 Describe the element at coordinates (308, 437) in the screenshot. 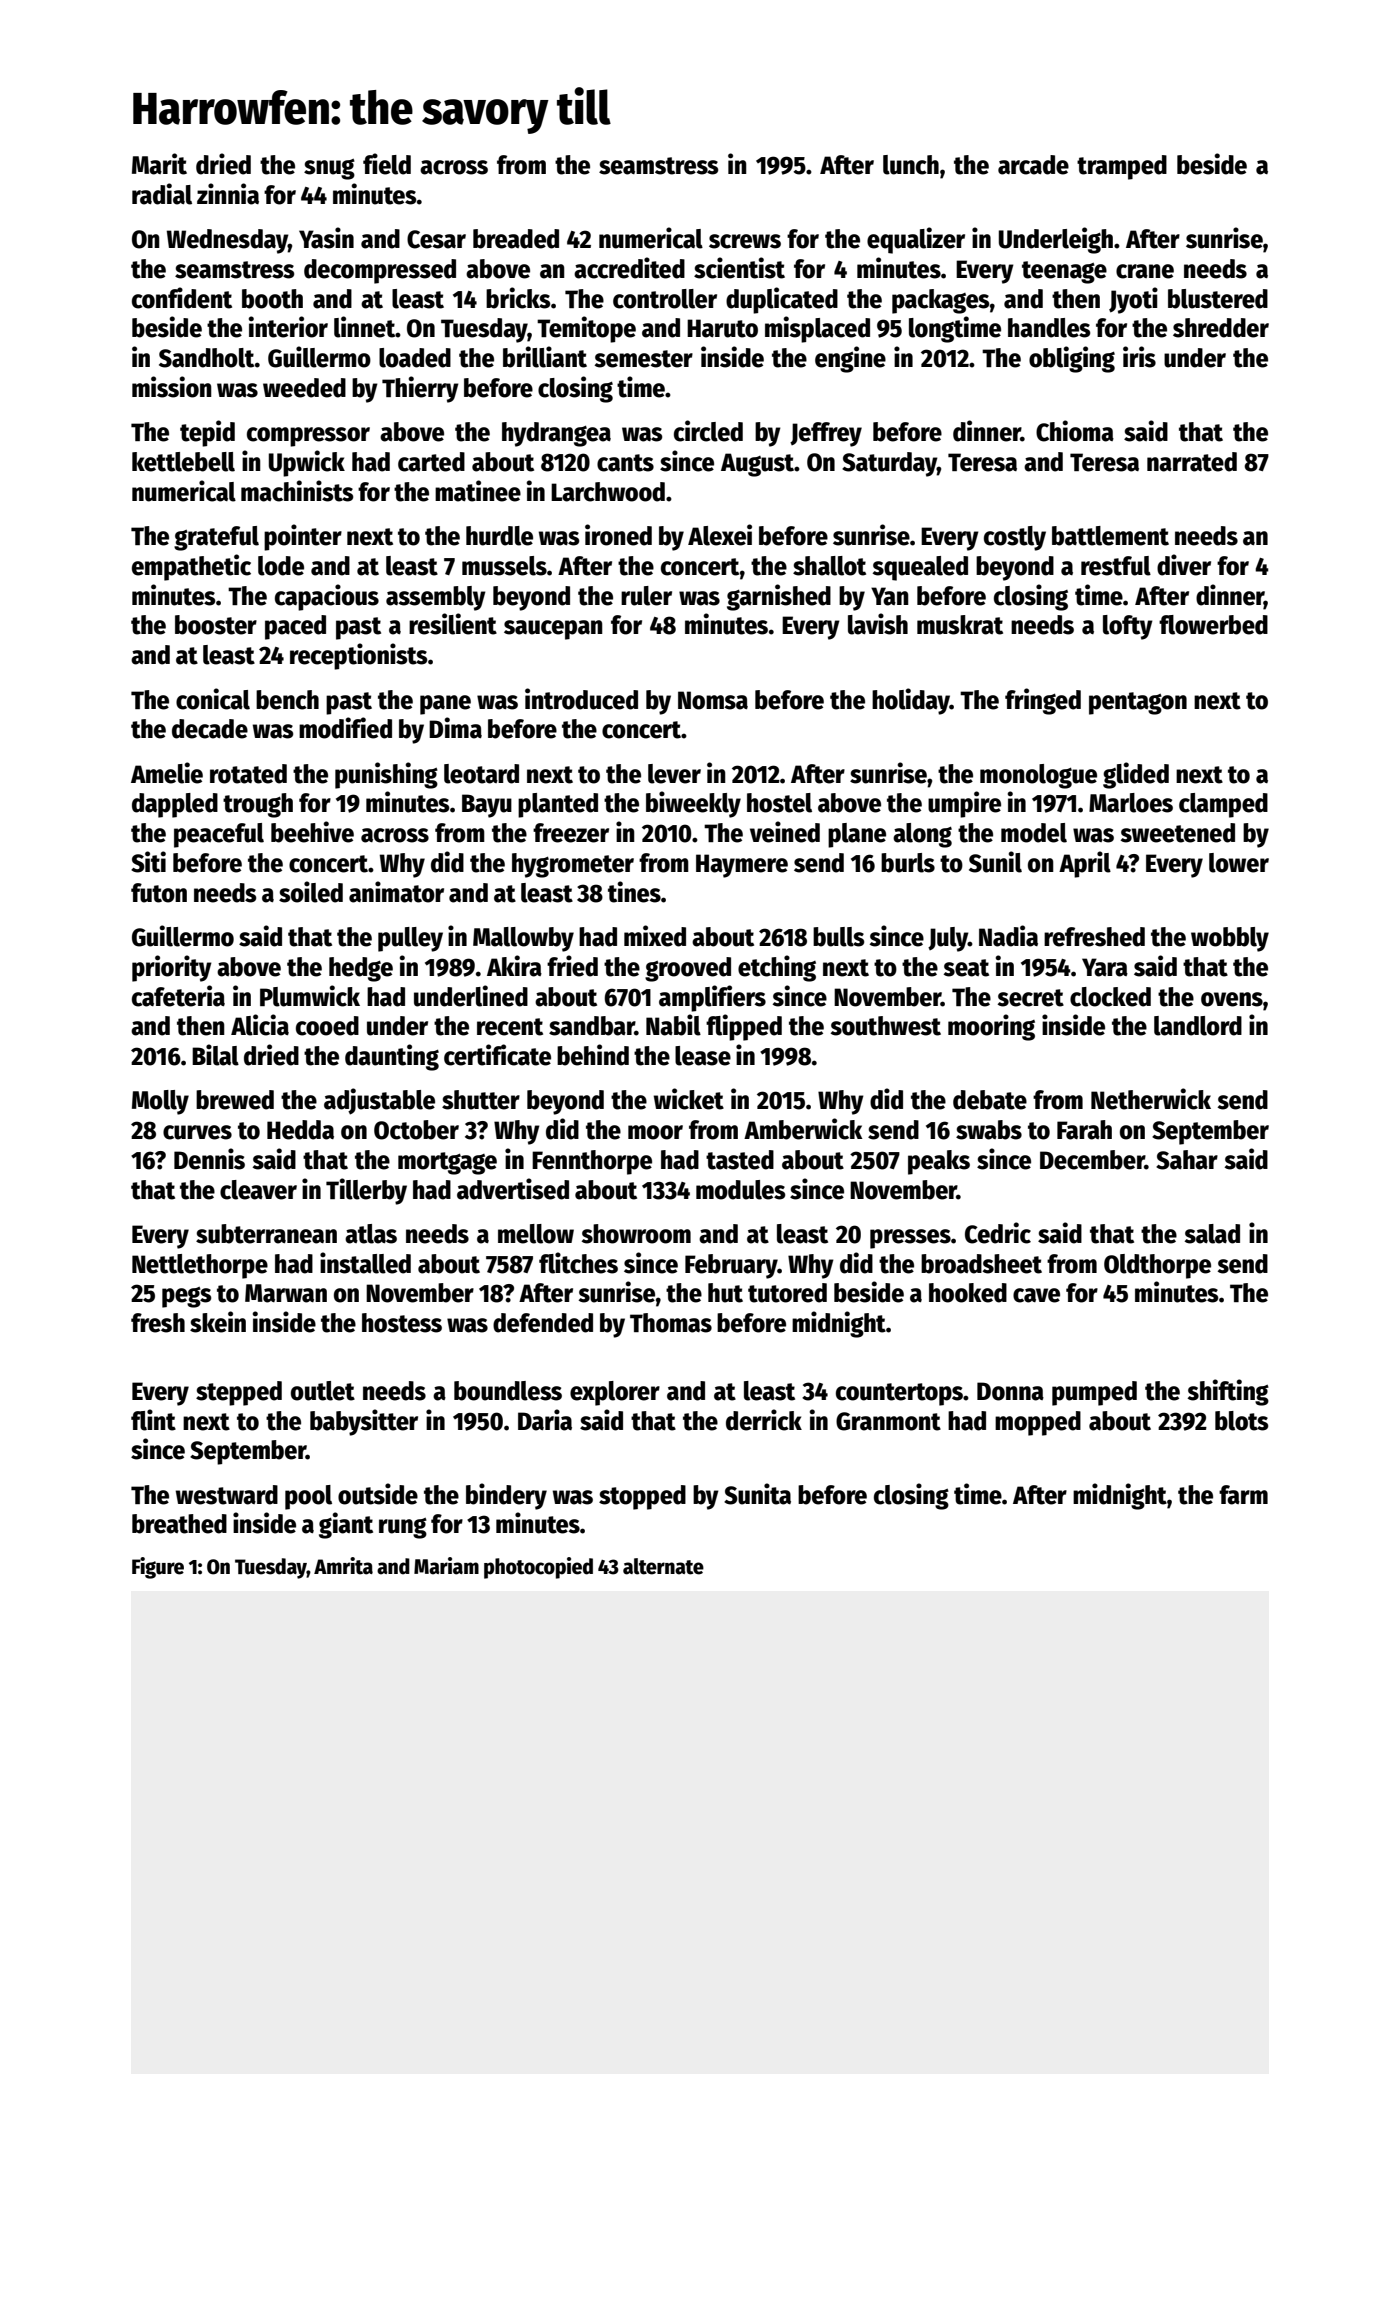

I see `compressor` at that location.
